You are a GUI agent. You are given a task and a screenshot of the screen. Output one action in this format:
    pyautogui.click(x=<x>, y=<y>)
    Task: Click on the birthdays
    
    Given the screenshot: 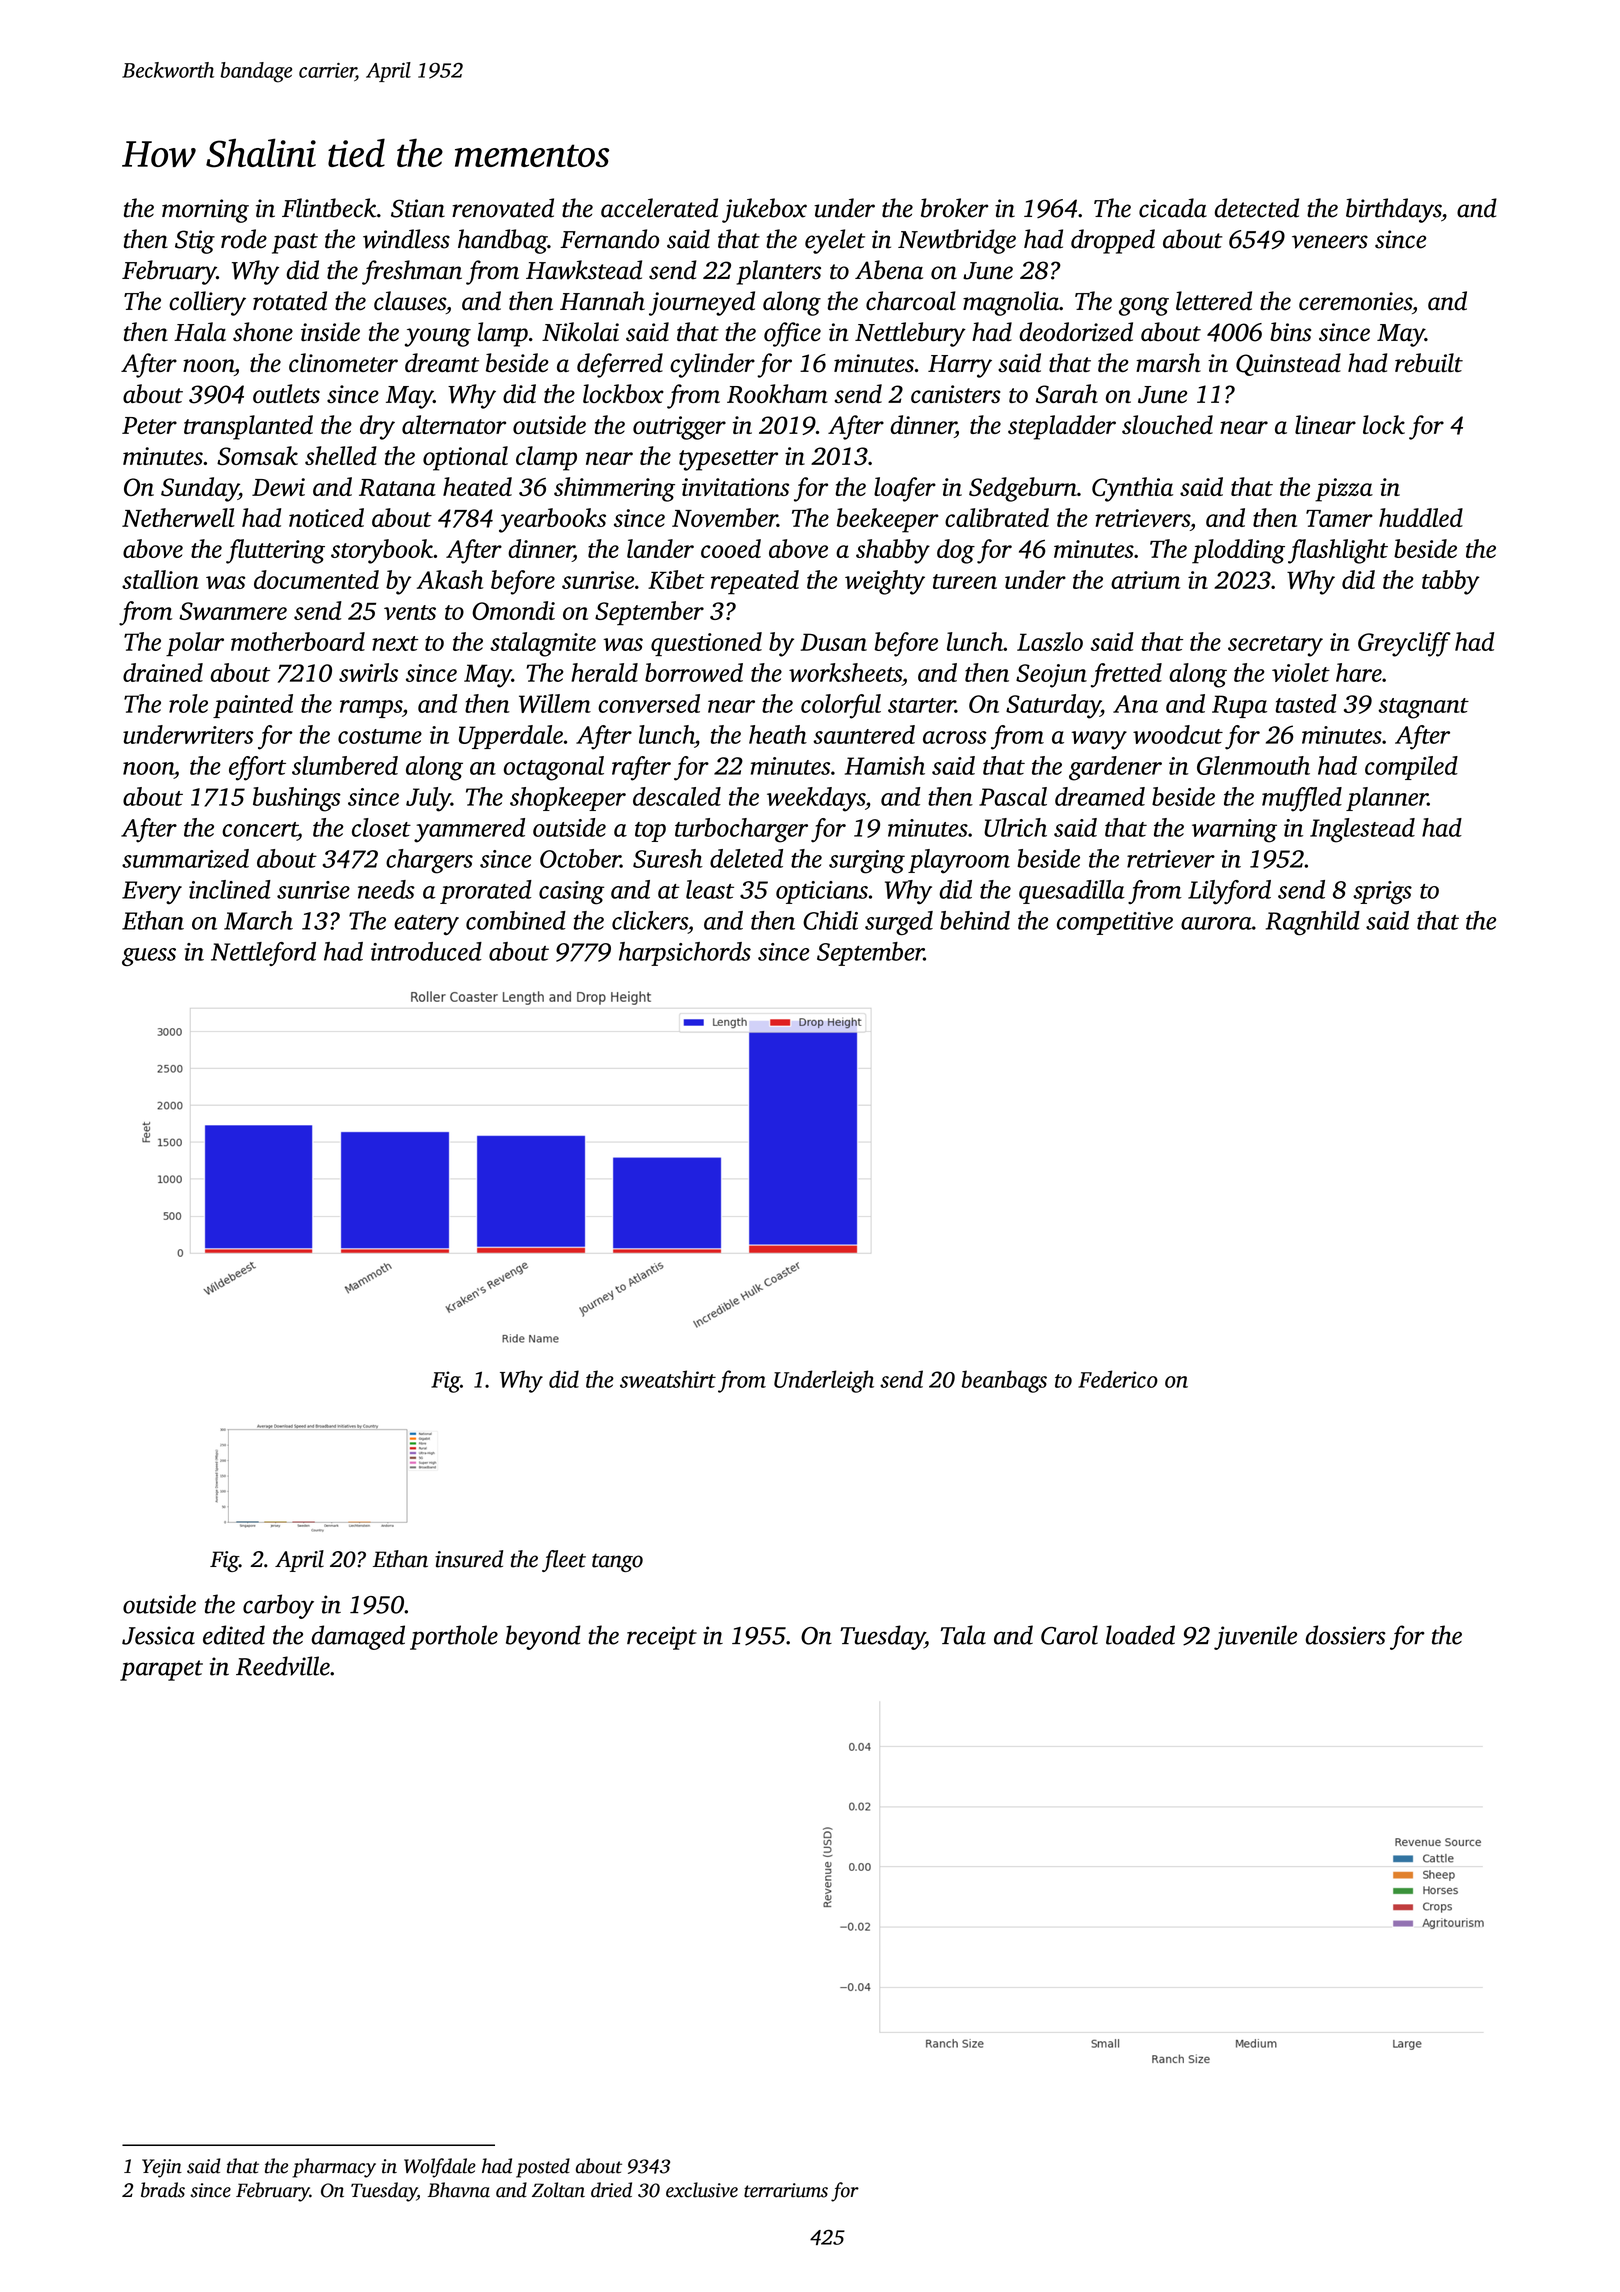 What is the action you would take?
    pyautogui.click(x=1393, y=210)
